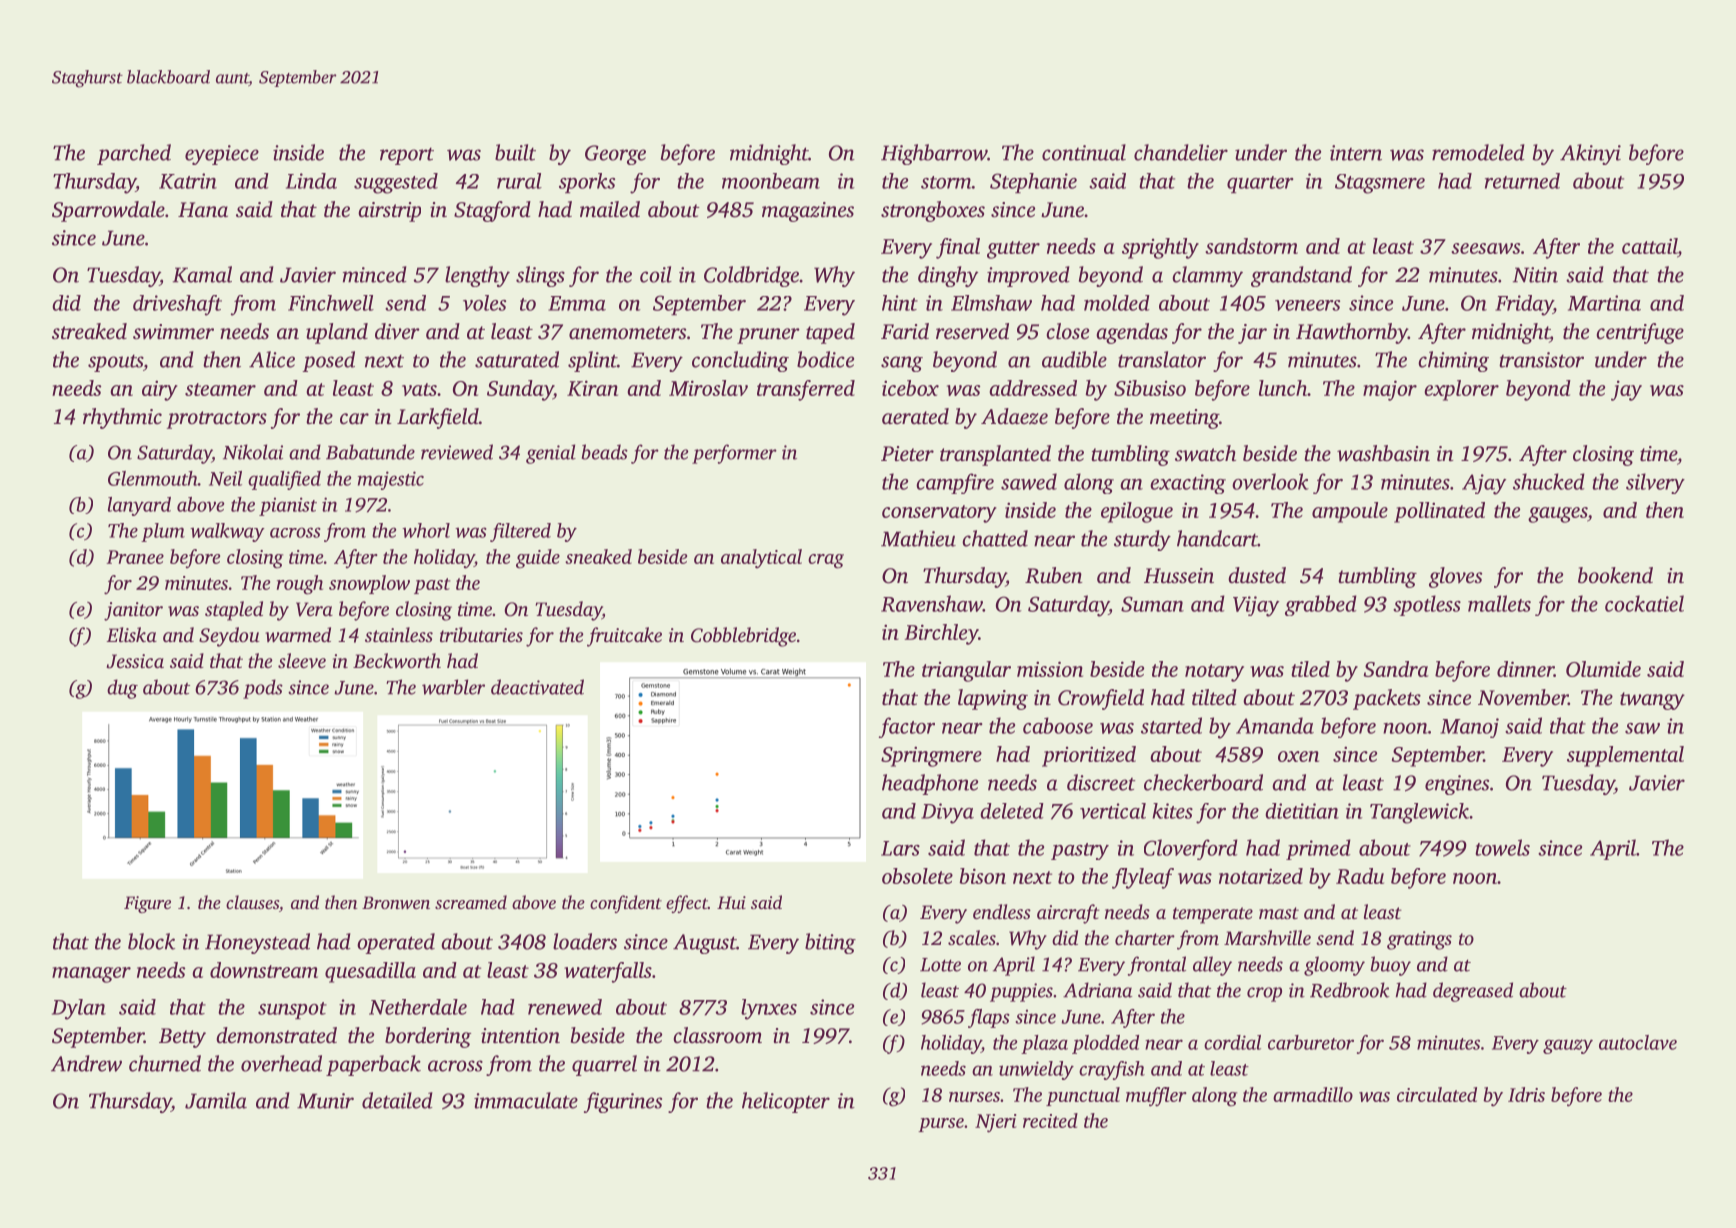 The height and width of the page is (1228, 1736). What do you see at coordinates (931, 756) in the page?
I see `Springmere` at bounding box center [931, 756].
